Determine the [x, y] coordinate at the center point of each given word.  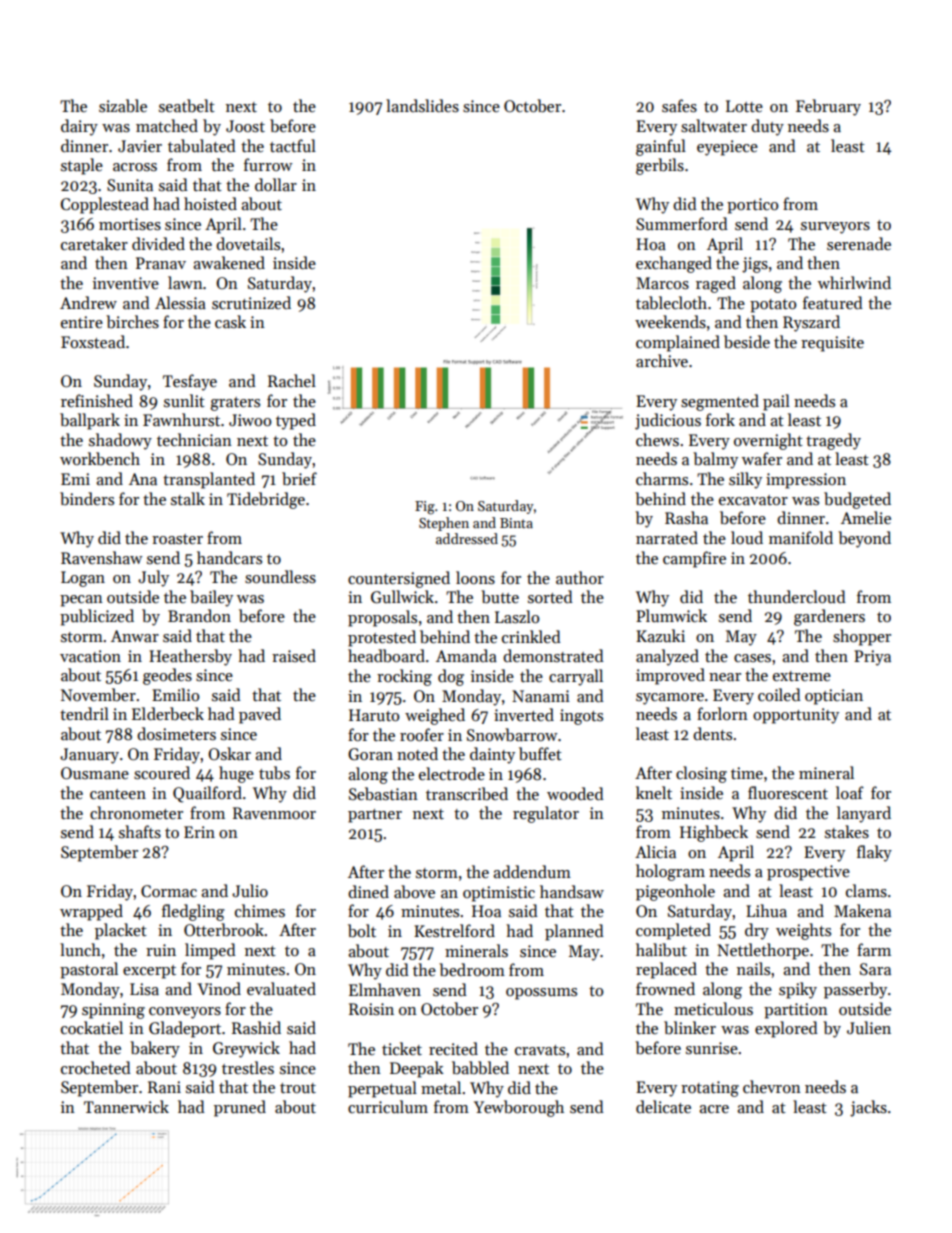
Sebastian [383, 793]
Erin [199, 832]
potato [773, 306]
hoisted [210, 204]
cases [752, 658]
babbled [480, 1067]
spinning [113, 1011]
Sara [875, 969]
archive [662, 360]
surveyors [835, 228]
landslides [422, 106]
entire [82, 322]
